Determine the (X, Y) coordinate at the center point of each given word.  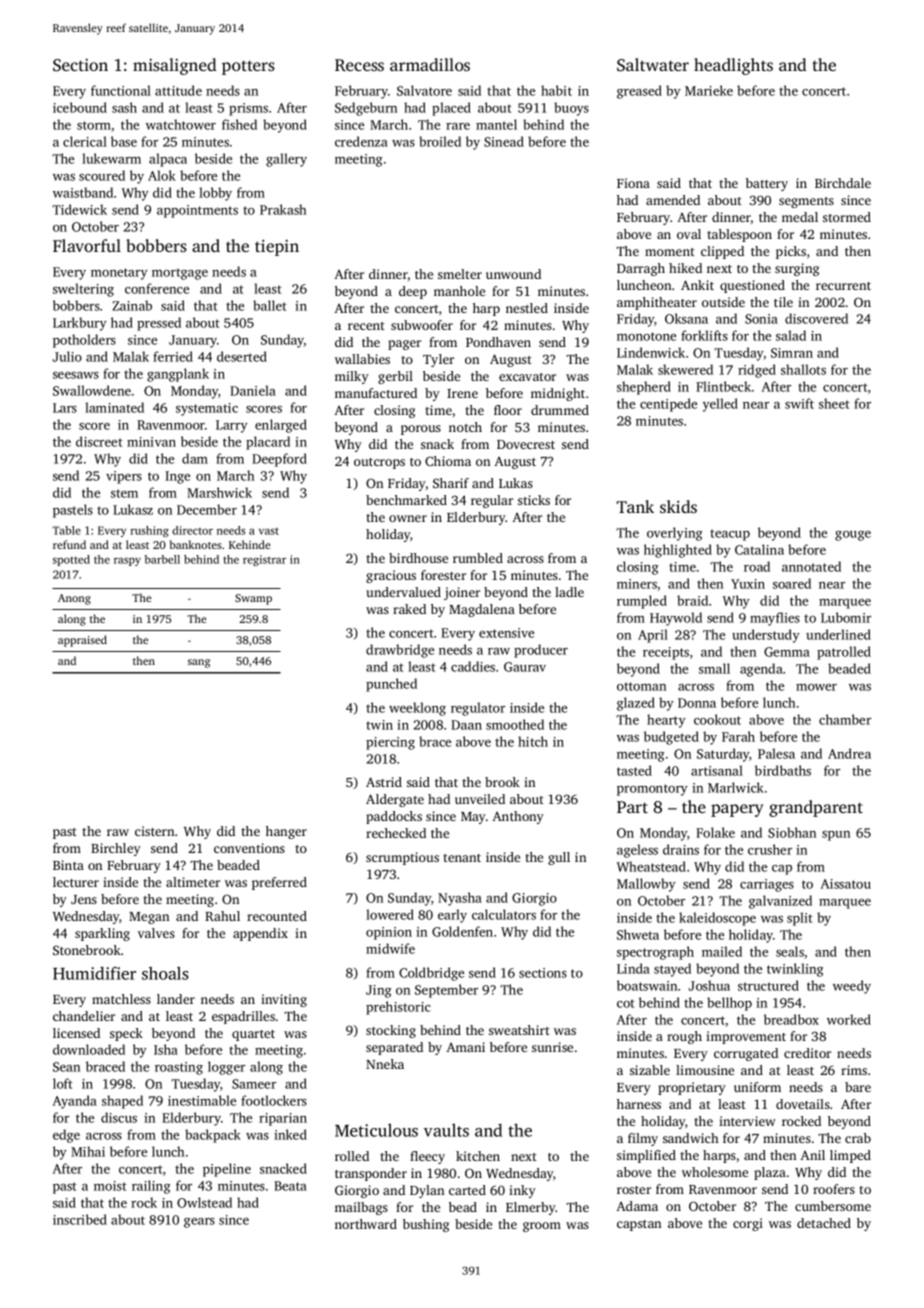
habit (556, 90)
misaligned (174, 66)
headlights (733, 66)
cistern (154, 831)
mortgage (180, 274)
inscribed (80, 1219)
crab (858, 1138)
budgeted (671, 738)
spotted (71, 560)
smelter (460, 274)
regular (492, 501)
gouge (853, 536)
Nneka (385, 1064)
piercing (390, 743)
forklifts (704, 335)
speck (126, 1034)
